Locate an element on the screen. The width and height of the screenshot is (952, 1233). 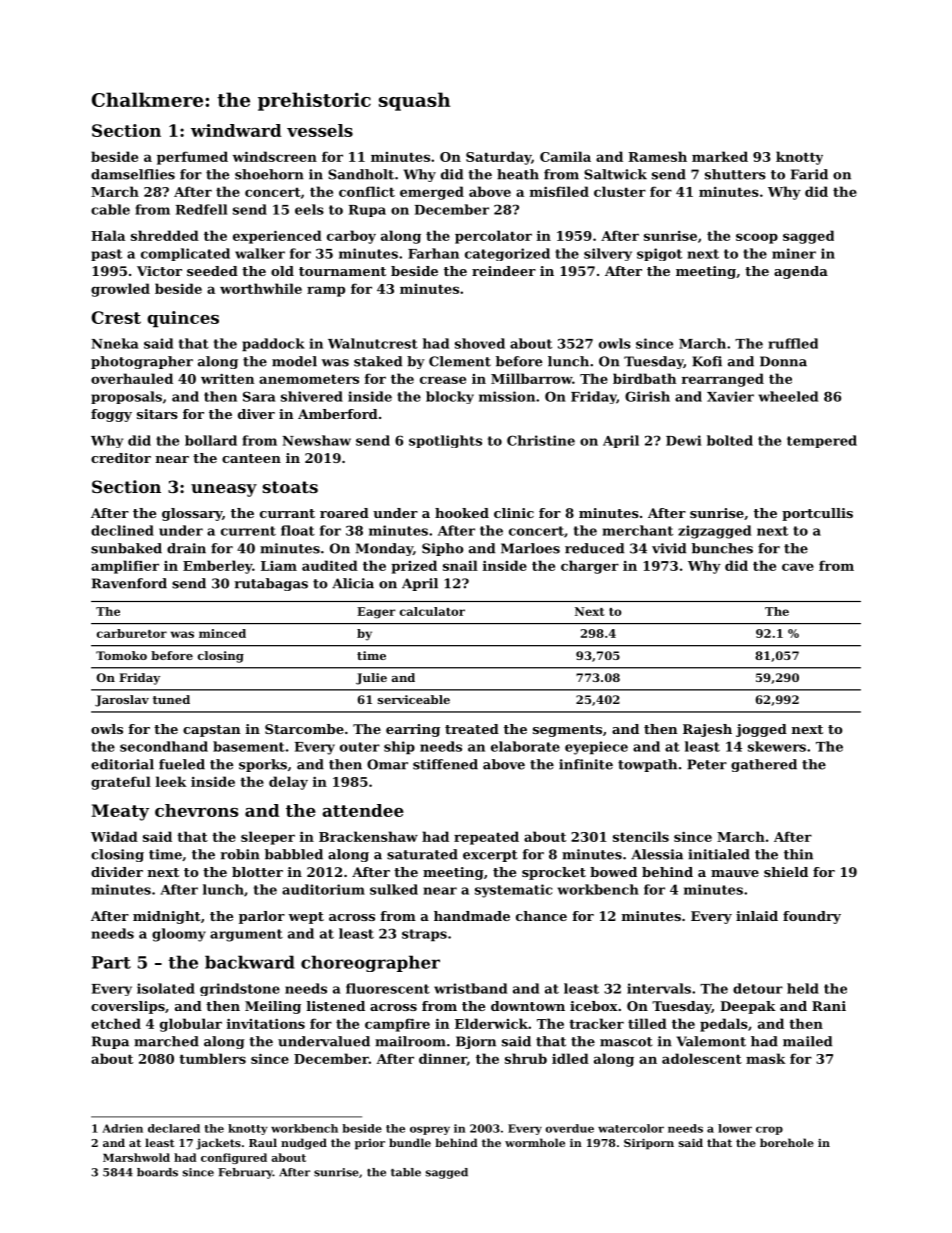
Camila is located at coordinates (565, 156).
